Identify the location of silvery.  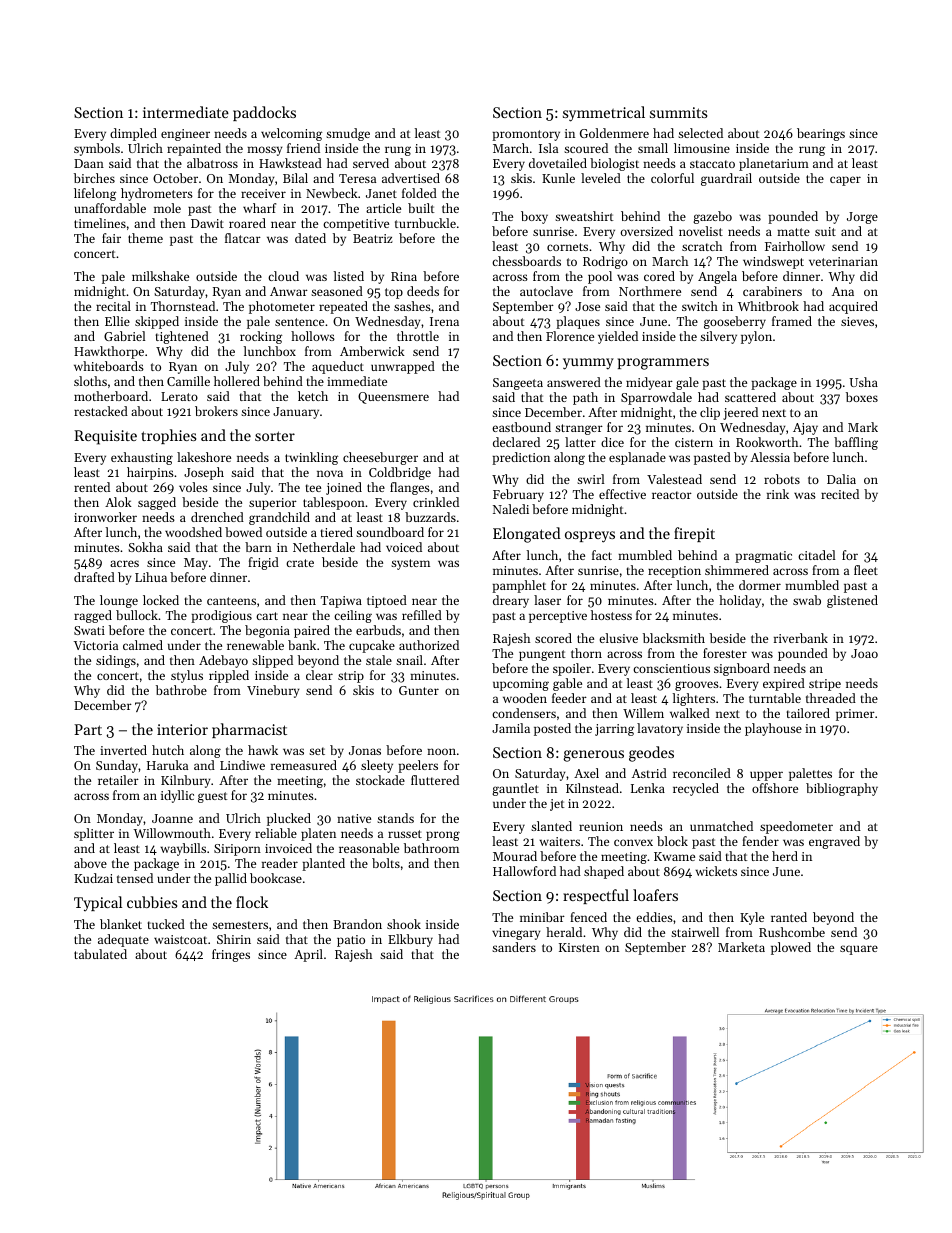
(718, 337).
